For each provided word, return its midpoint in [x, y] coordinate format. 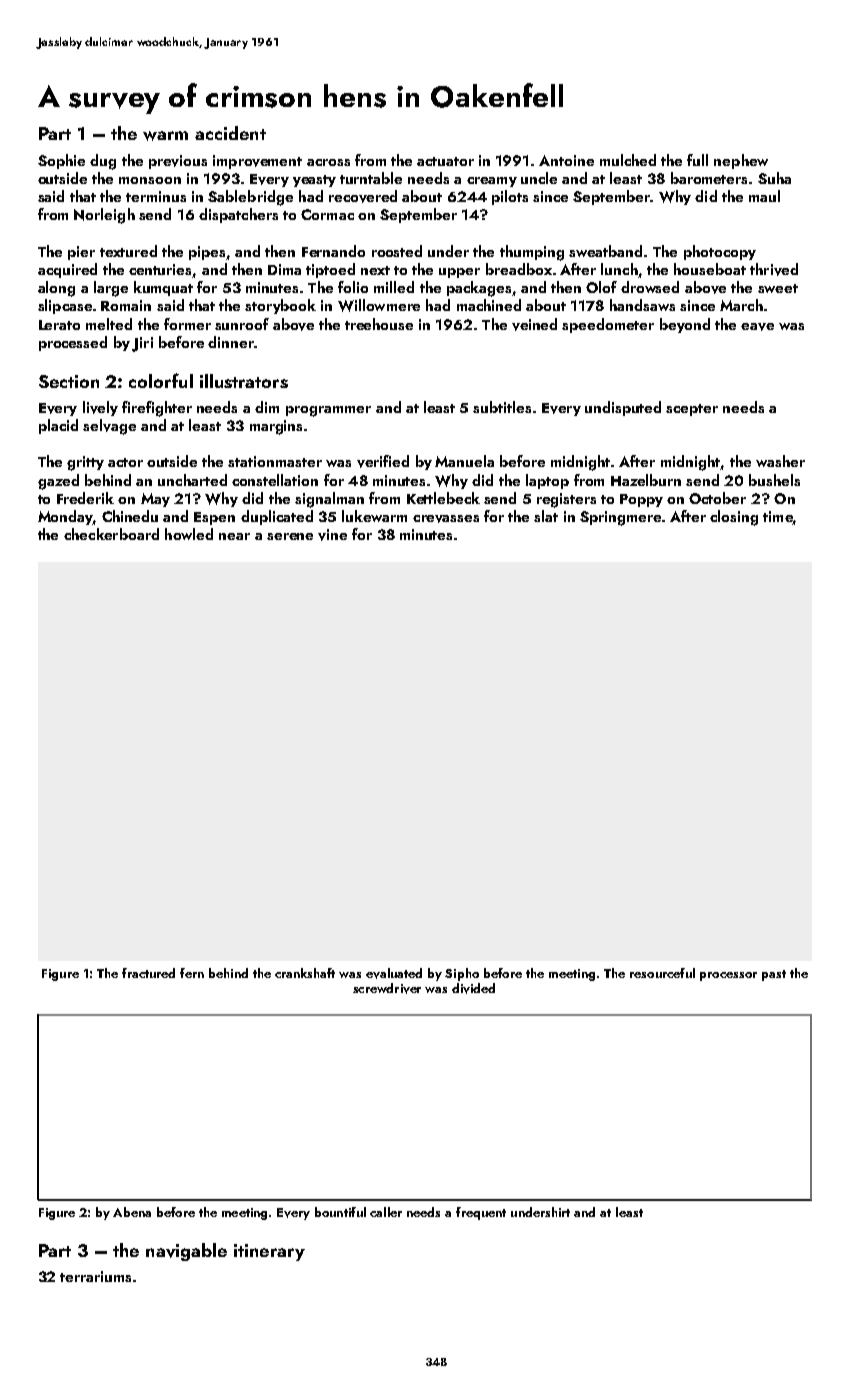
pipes [207, 253]
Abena [132, 1212]
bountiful [340, 1212]
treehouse [379, 324]
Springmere [620, 518]
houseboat [710, 269]
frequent [481, 1213]
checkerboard [111, 534]
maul [764, 196]
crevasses [446, 519]
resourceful [662, 973]
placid [58, 426]
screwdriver [387, 988]
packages [479, 289]
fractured [148, 973]
